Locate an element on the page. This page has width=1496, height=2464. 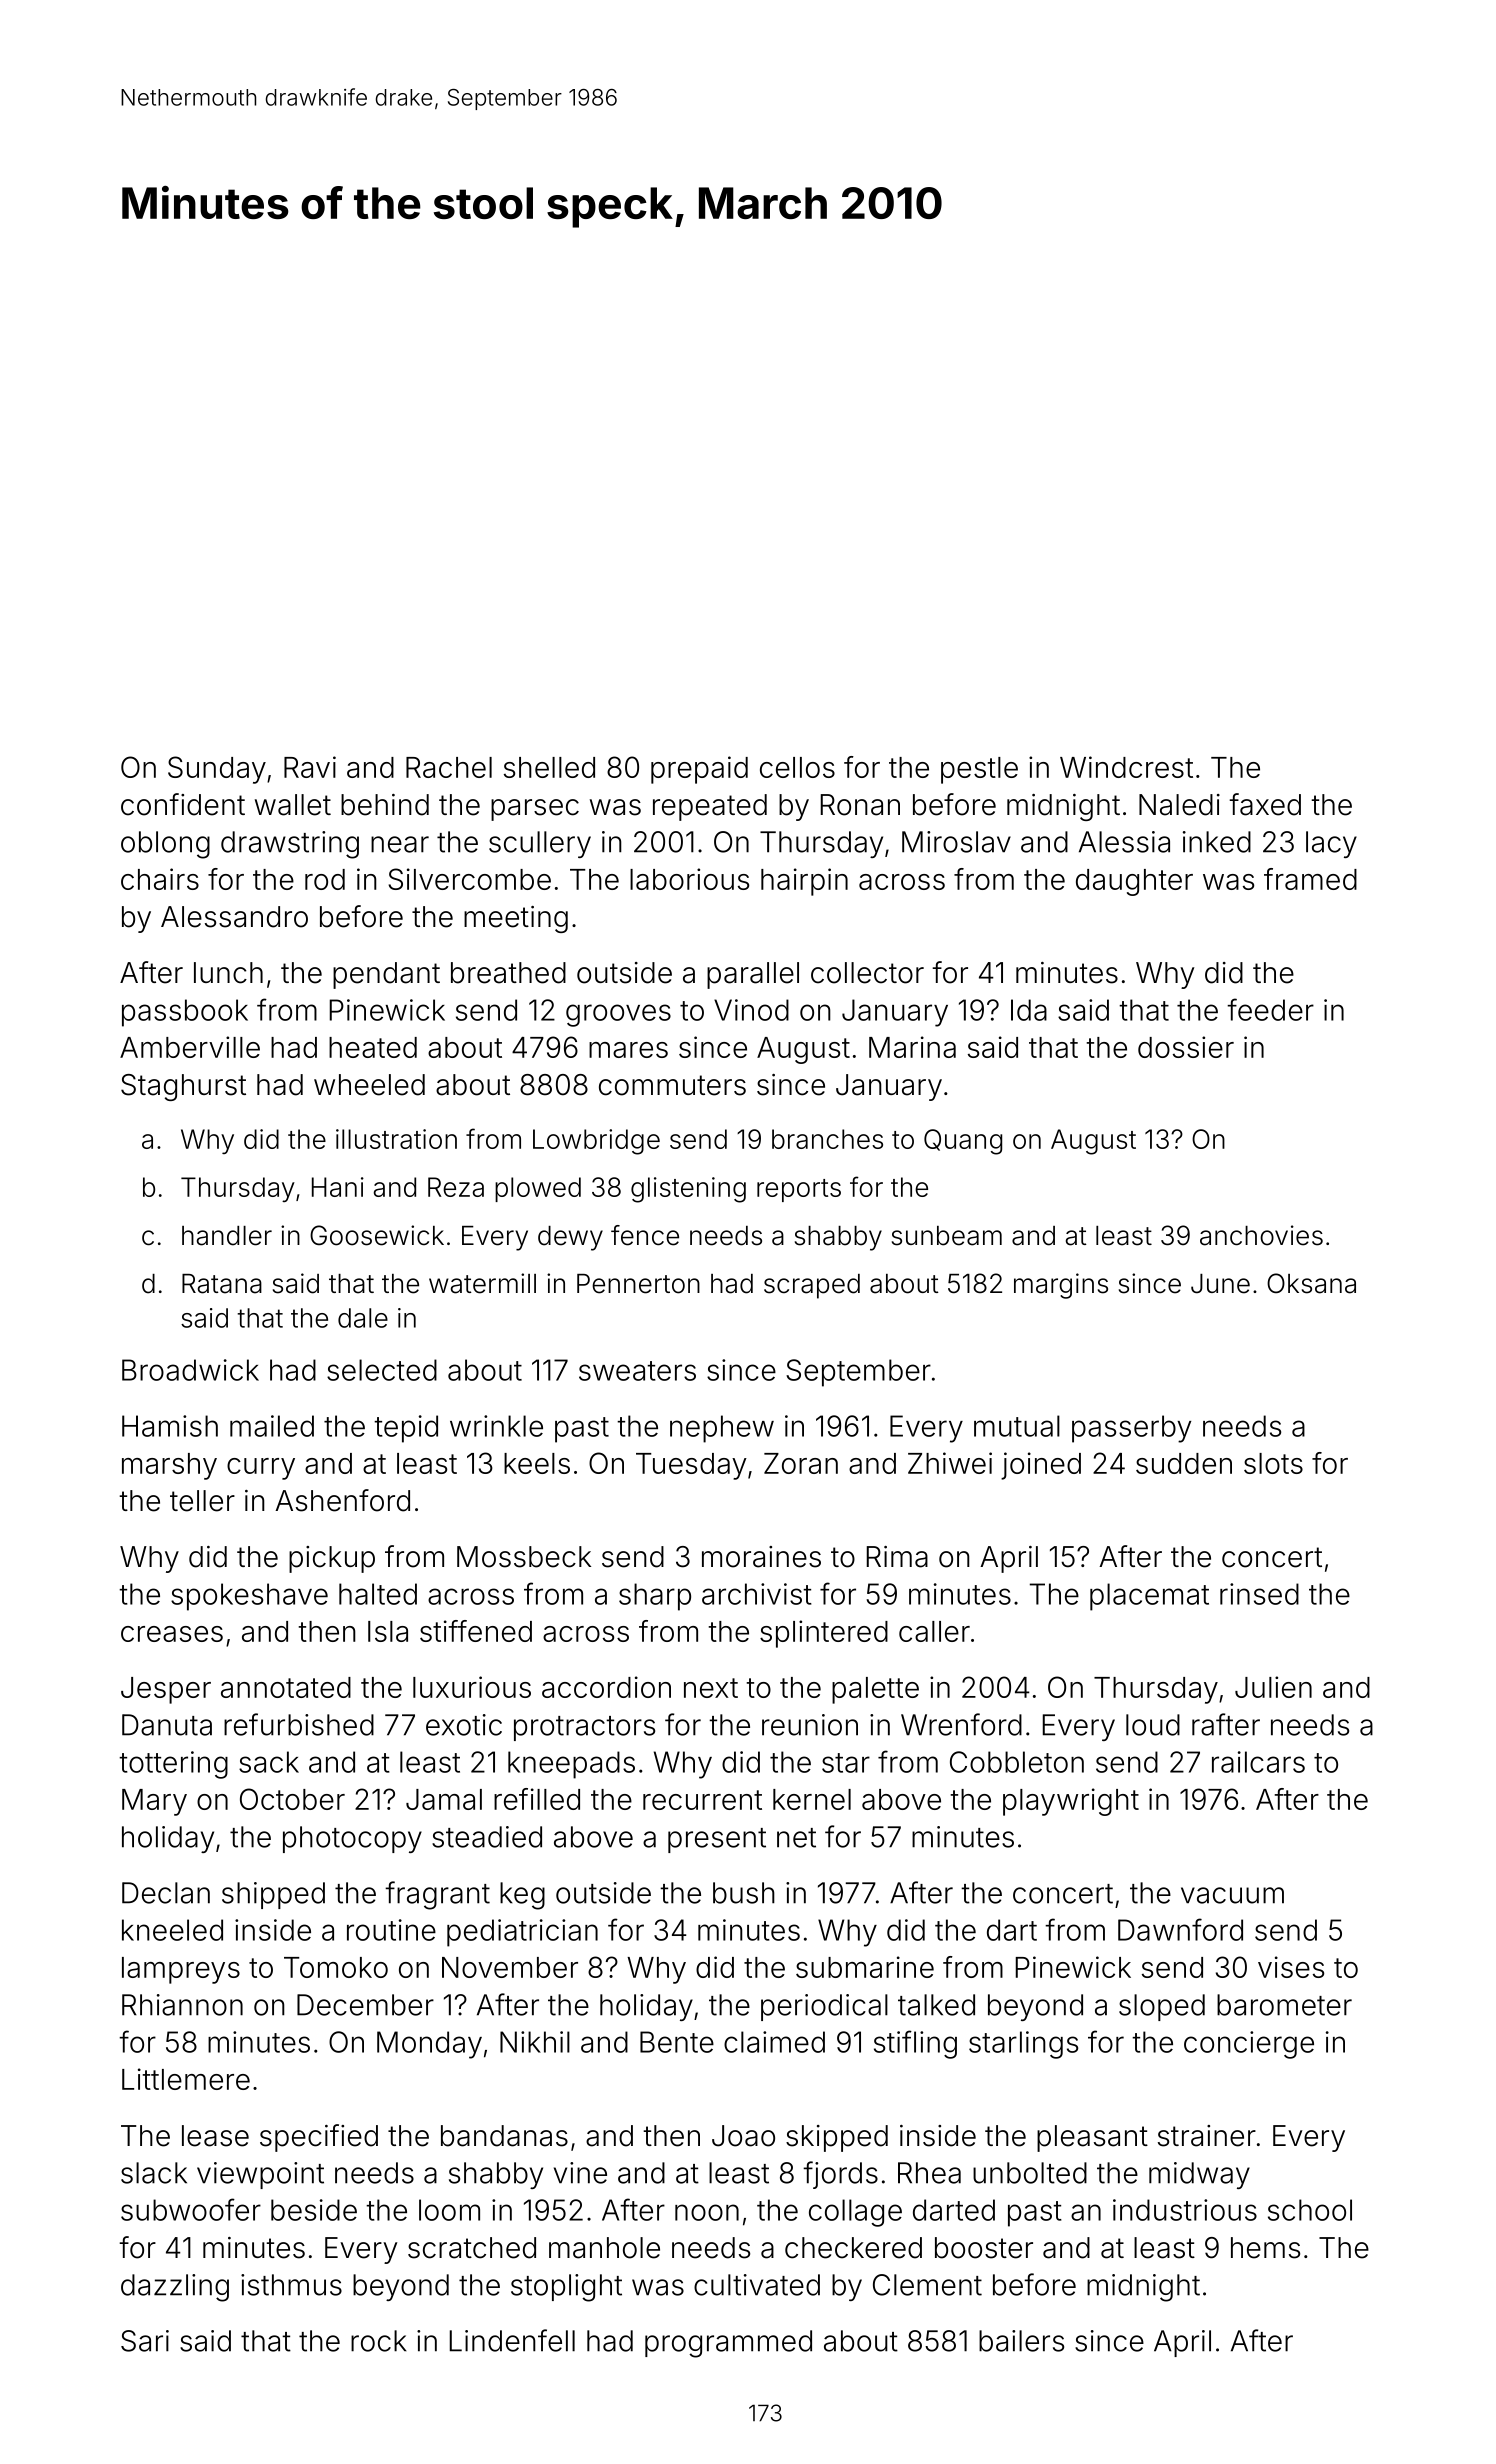
Lowbridge is located at coordinates (596, 1142).
